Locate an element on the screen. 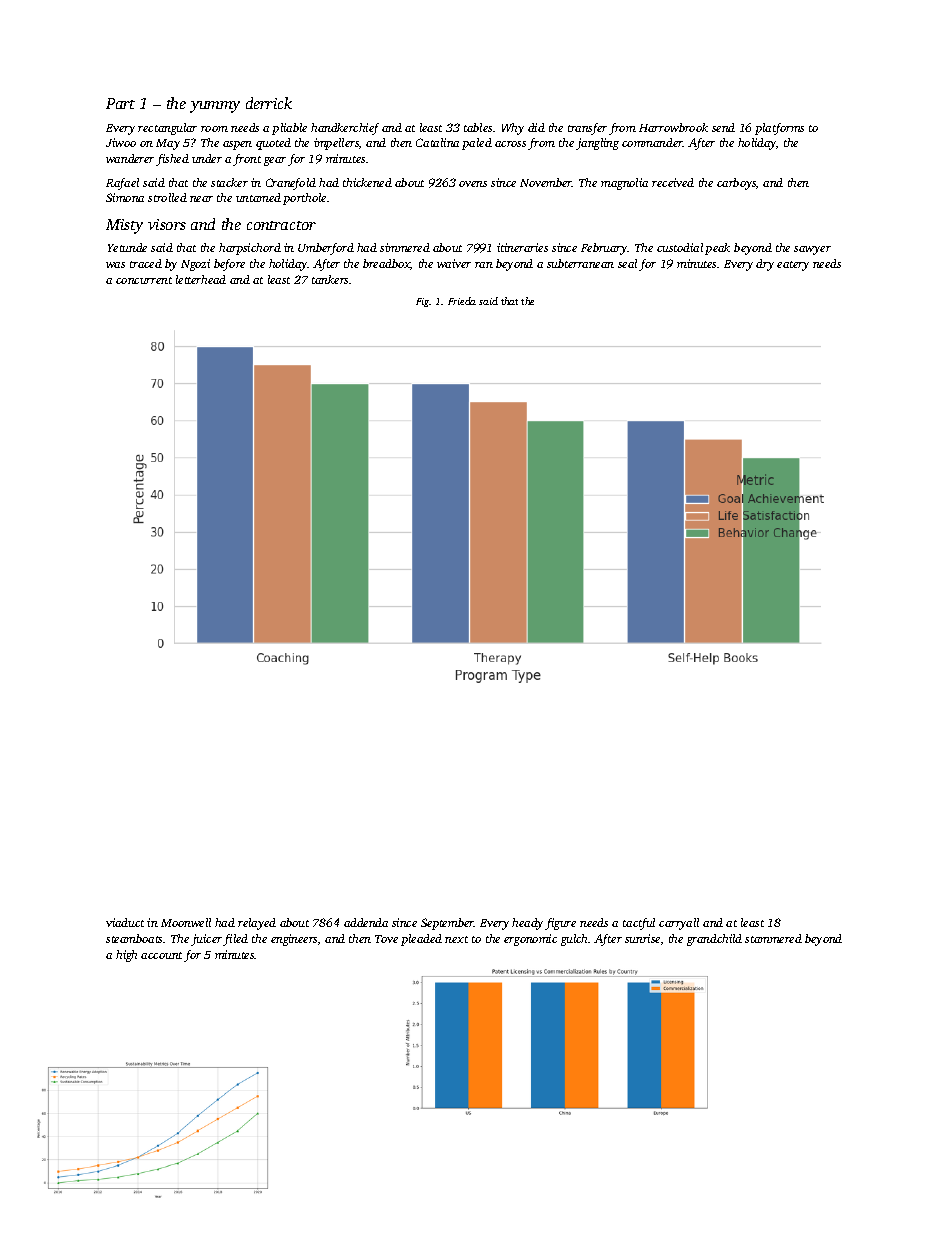 The width and height of the screenshot is (952, 1233). concurrent is located at coordinates (144, 280).
